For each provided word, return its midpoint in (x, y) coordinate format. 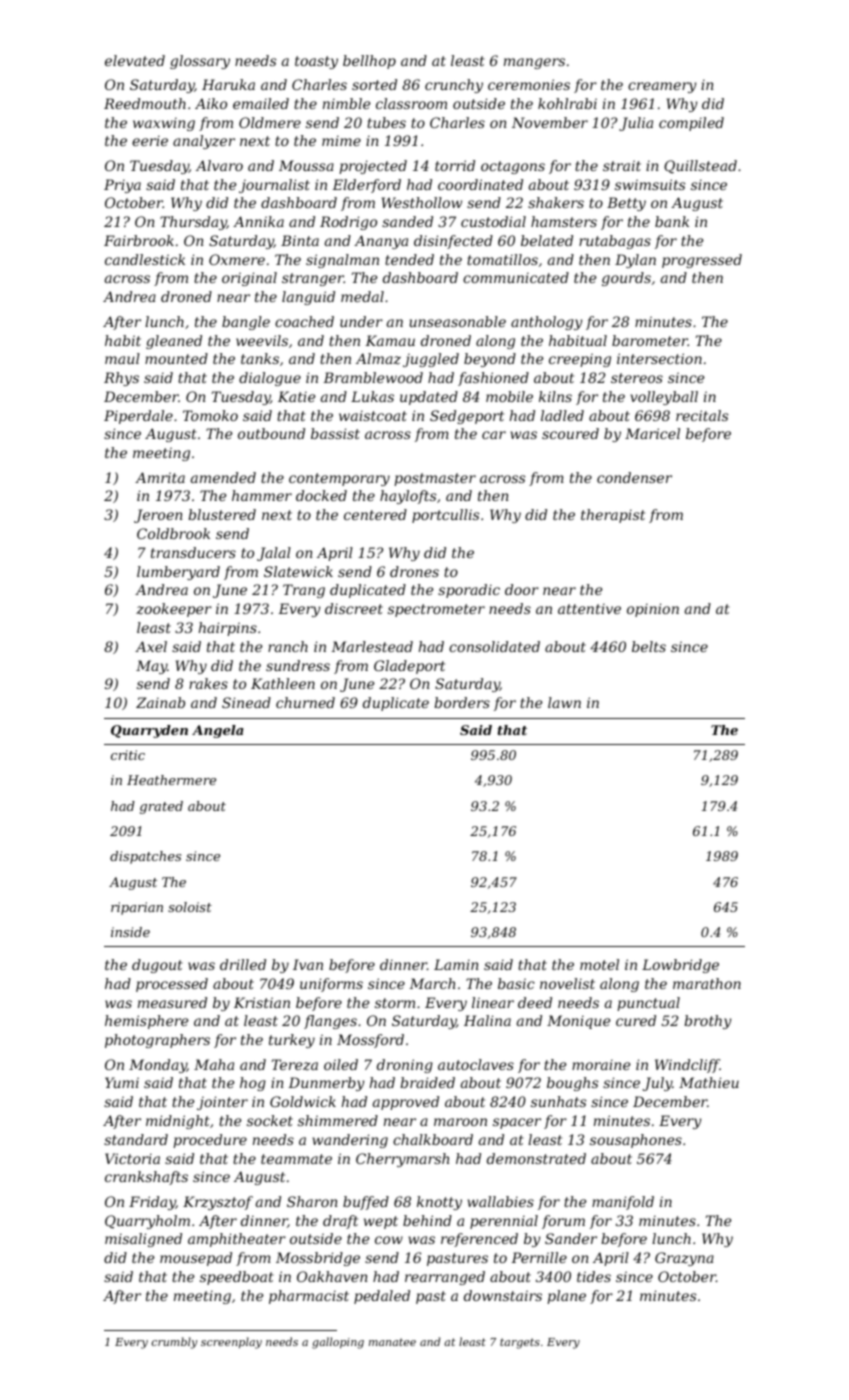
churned (305, 702)
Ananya (381, 242)
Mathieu (709, 1082)
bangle (246, 323)
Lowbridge (680, 966)
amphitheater (237, 1240)
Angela (218, 731)
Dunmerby (326, 1084)
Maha (214, 1064)
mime (341, 140)
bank (672, 221)
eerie (150, 140)
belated (547, 240)
